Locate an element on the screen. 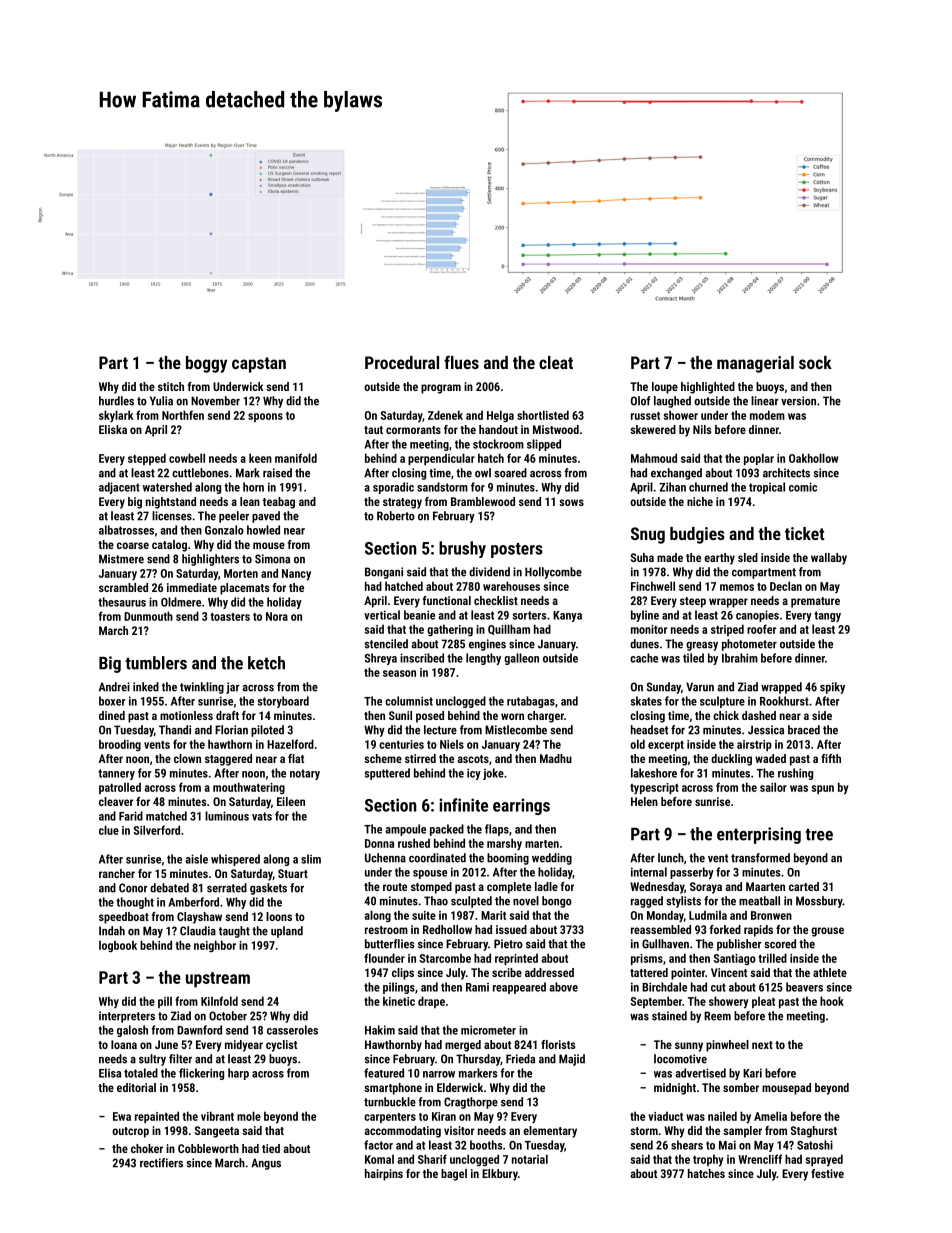 This screenshot has height=1233, width=952. speedboat is located at coordinates (124, 918).
